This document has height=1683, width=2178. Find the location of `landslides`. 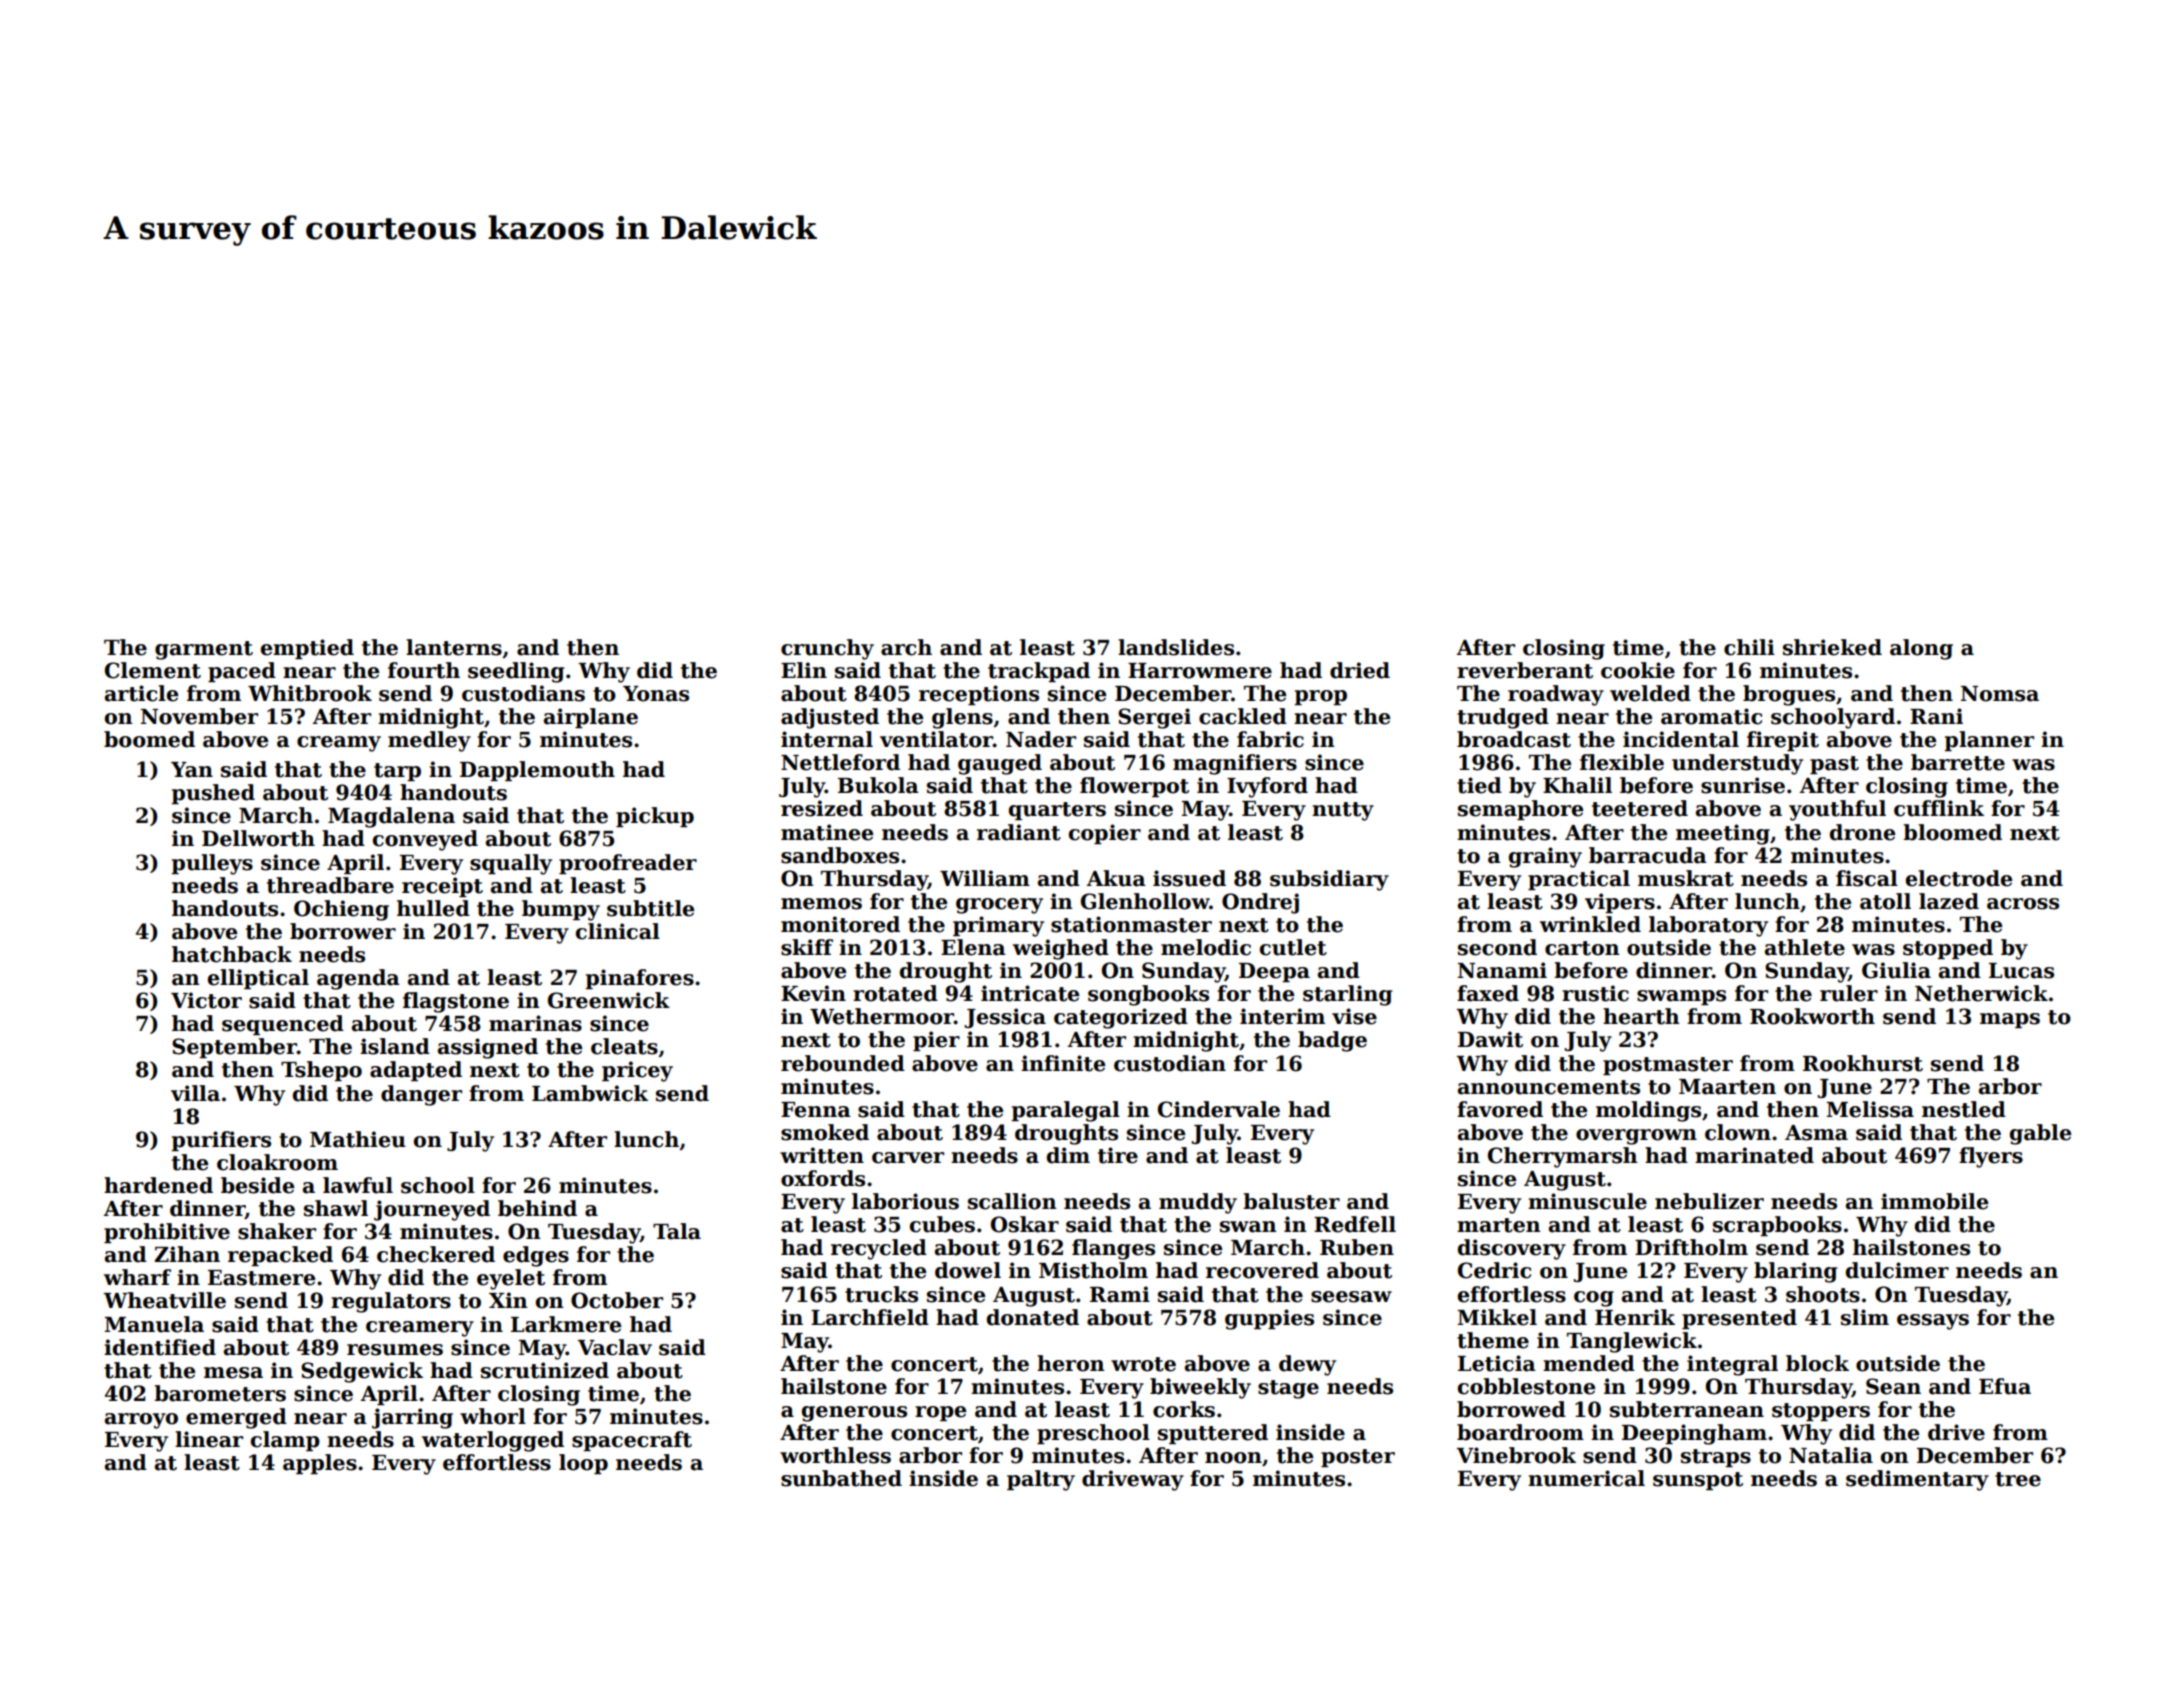

landslides is located at coordinates (1176, 647).
